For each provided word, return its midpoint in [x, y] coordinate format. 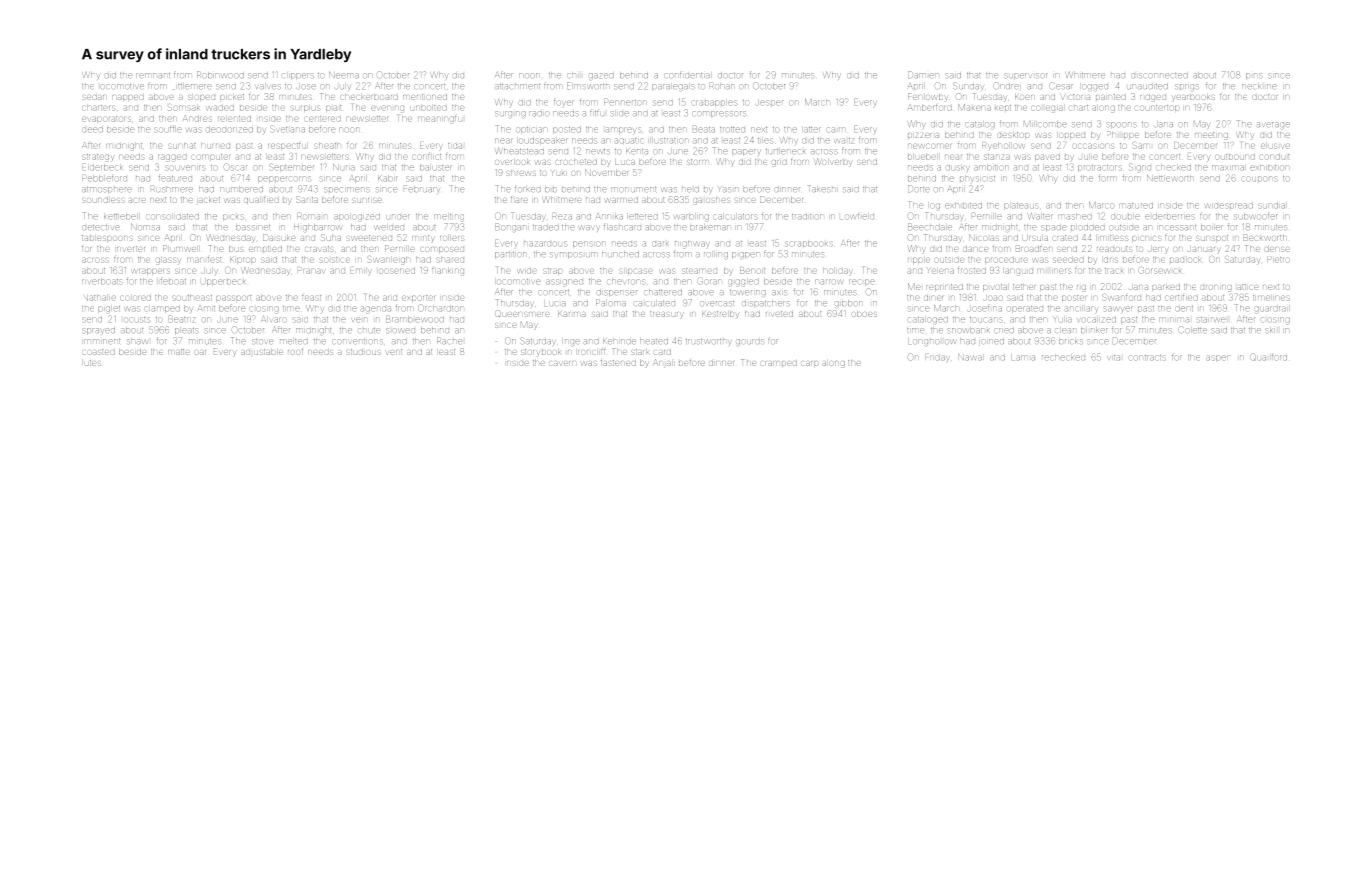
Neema [344, 74]
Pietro [1278, 260]
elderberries [1170, 216]
